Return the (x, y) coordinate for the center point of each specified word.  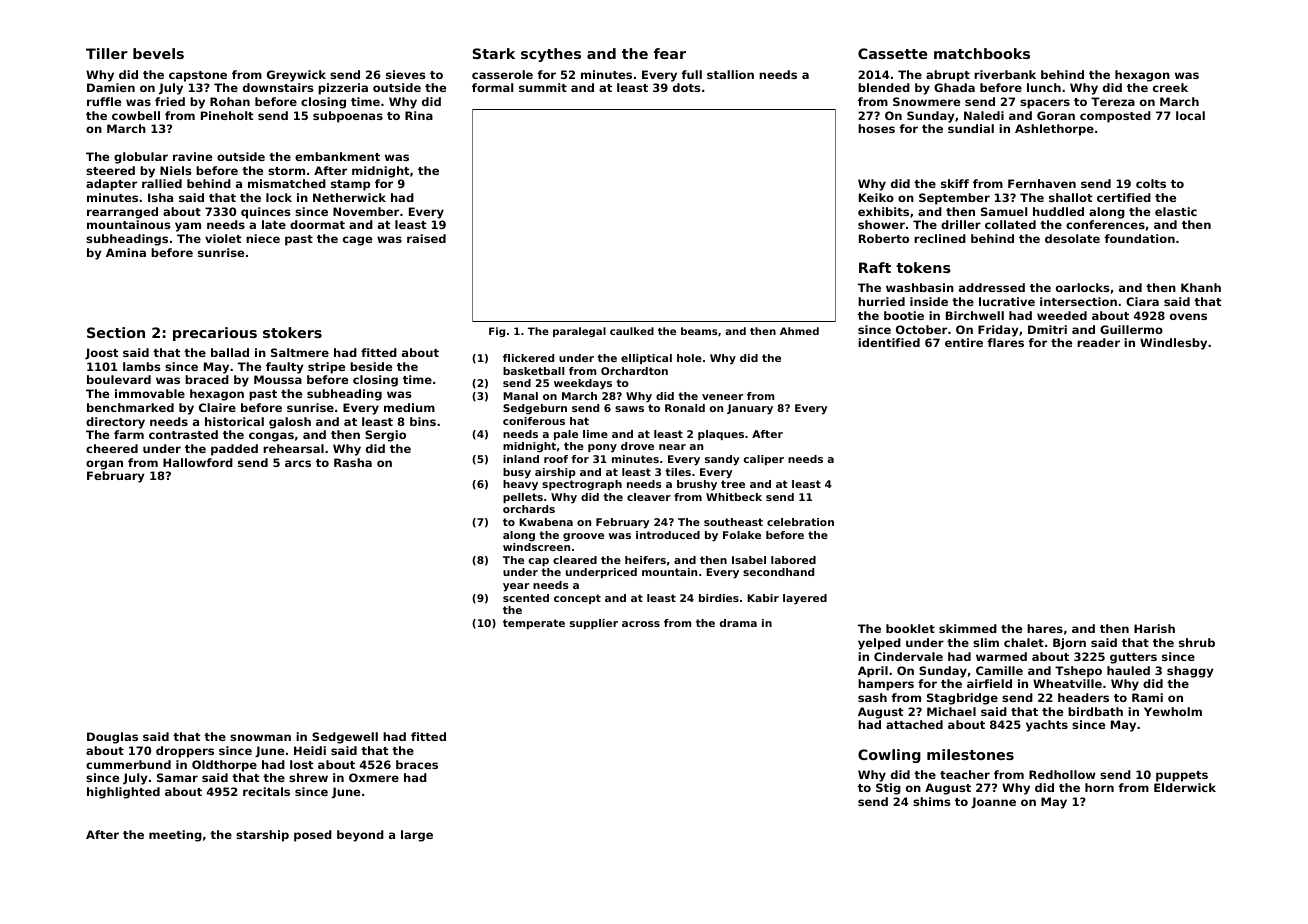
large (417, 836)
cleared (575, 560)
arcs (298, 463)
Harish (1154, 628)
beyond (360, 836)
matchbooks (982, 53)
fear (670, 53)
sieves (405, 74)
